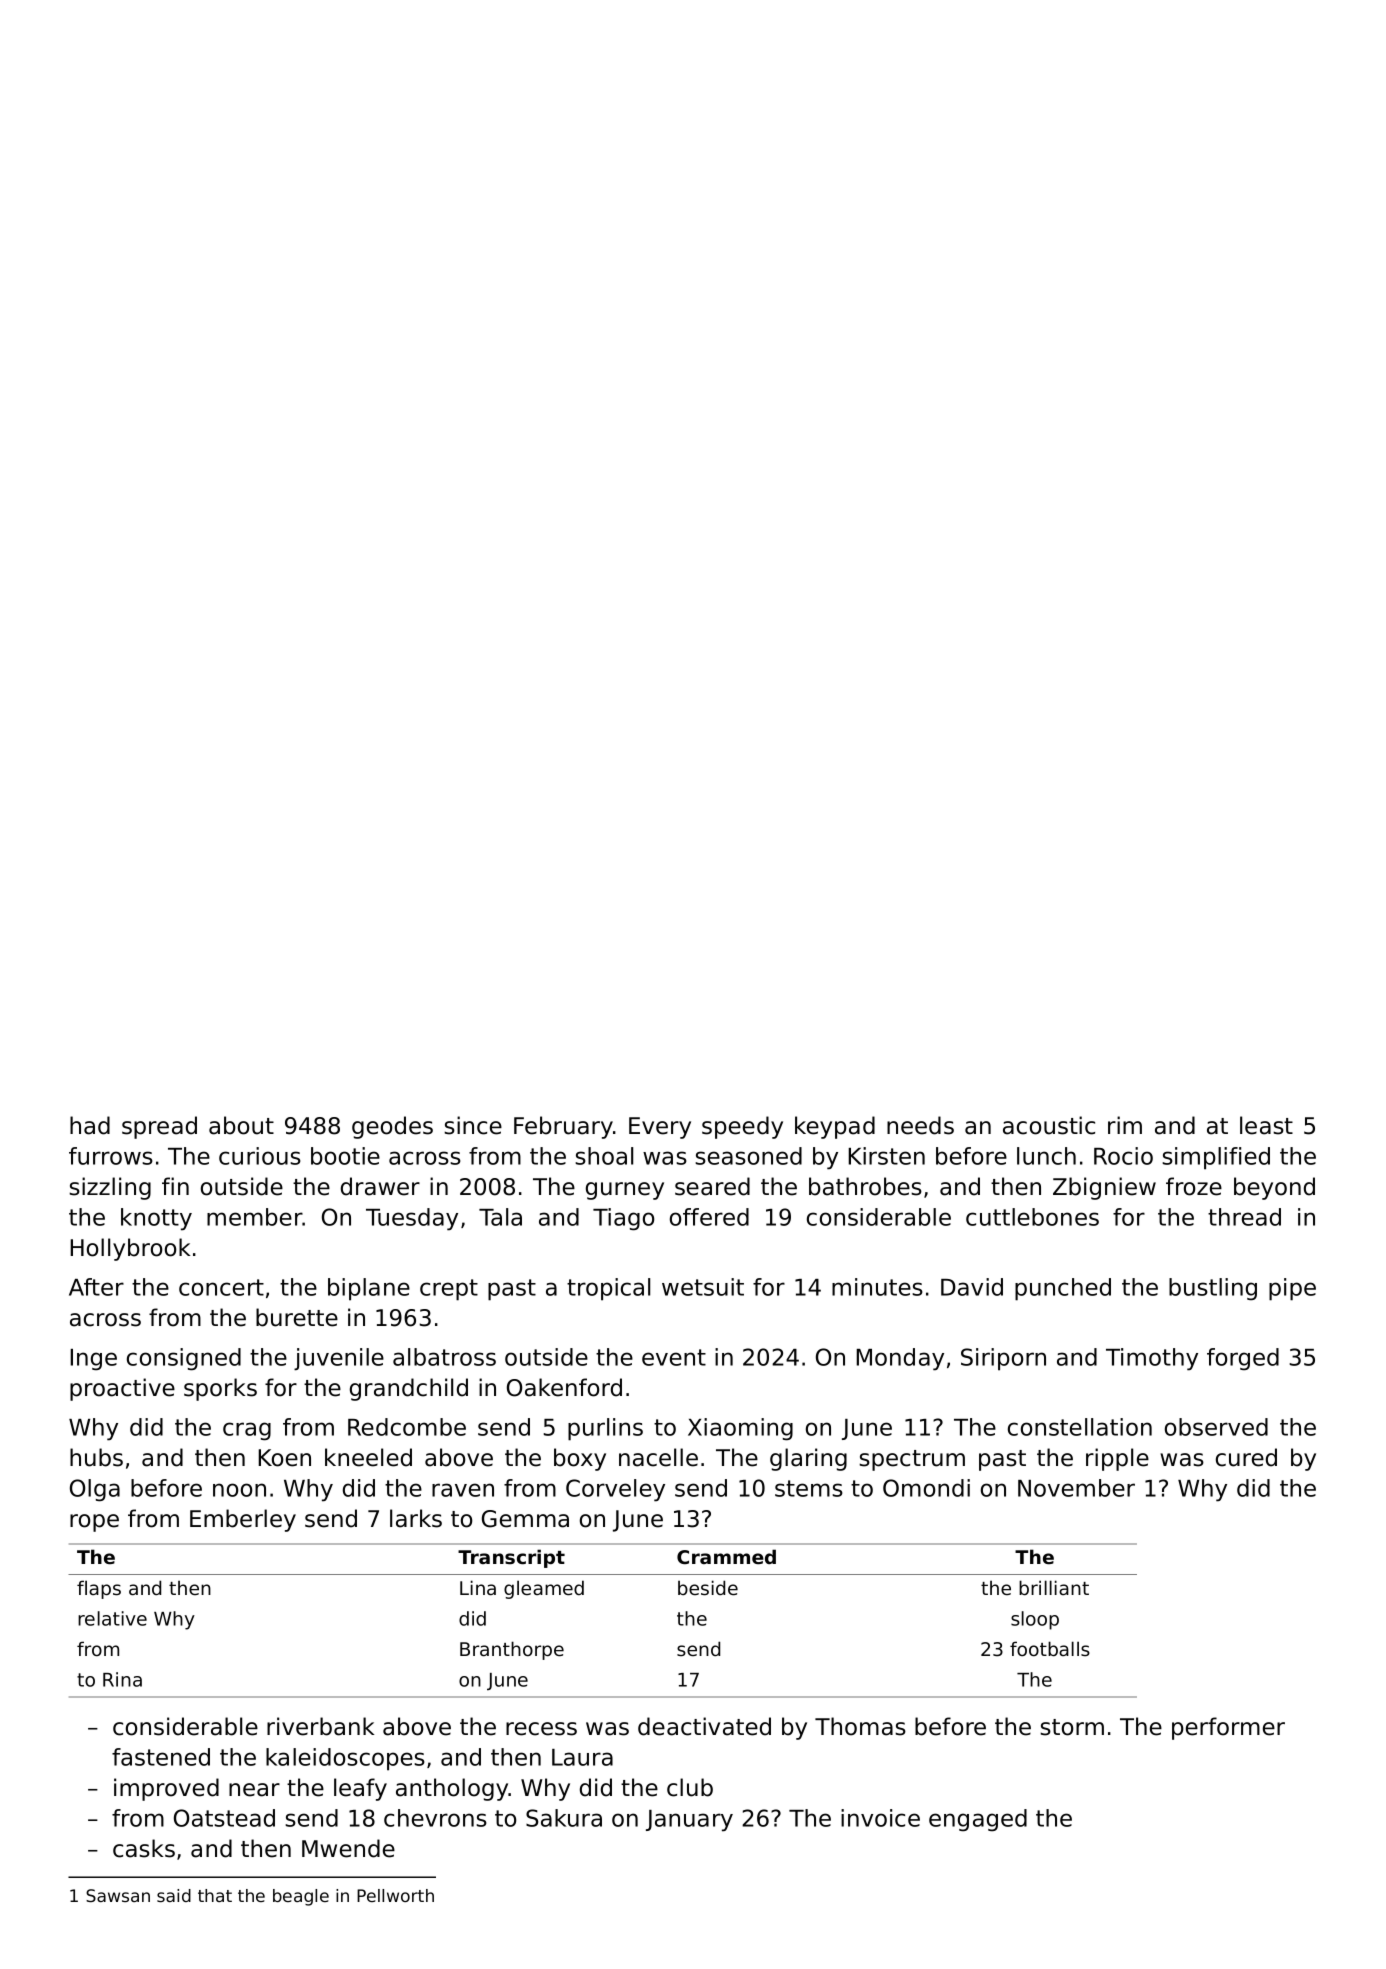 The height and width of the document is (1969, 1386). I want to click on keypad, so click(835, 1127).
